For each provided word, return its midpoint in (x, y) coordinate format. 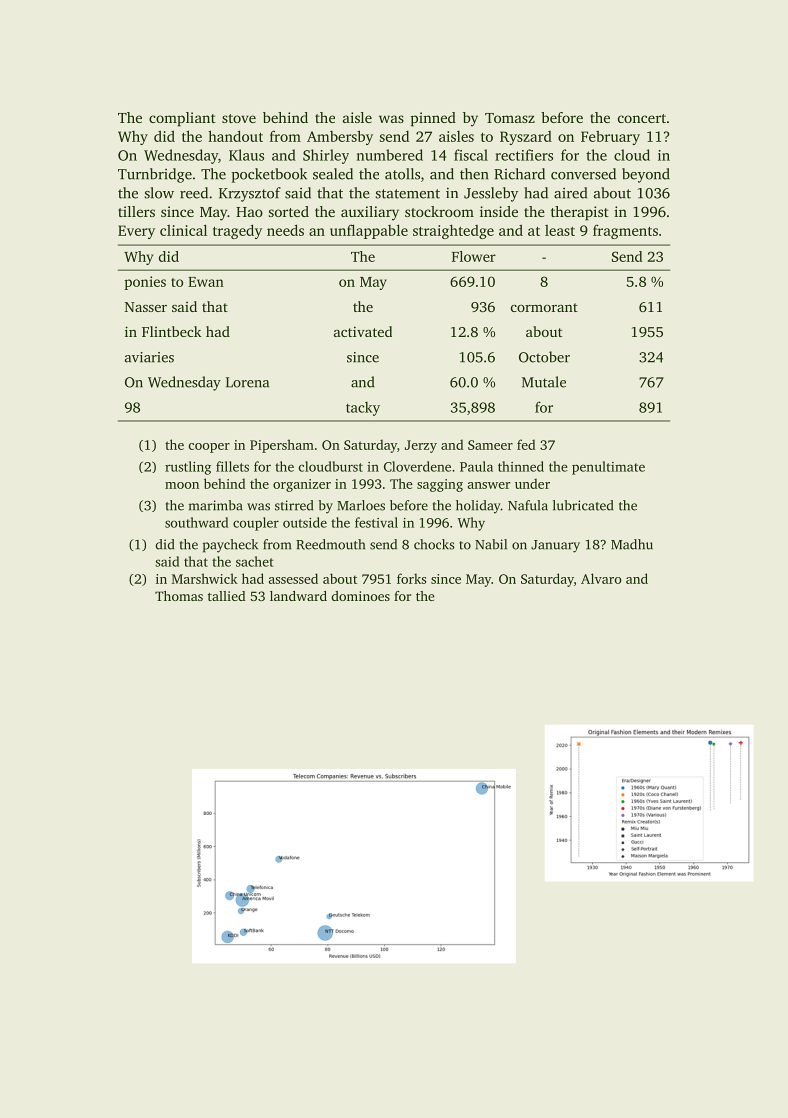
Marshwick (205, 578)
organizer (302, 485)
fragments (625, 232)
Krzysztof (250, 194)
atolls (402, 174)
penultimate (608, 468)
